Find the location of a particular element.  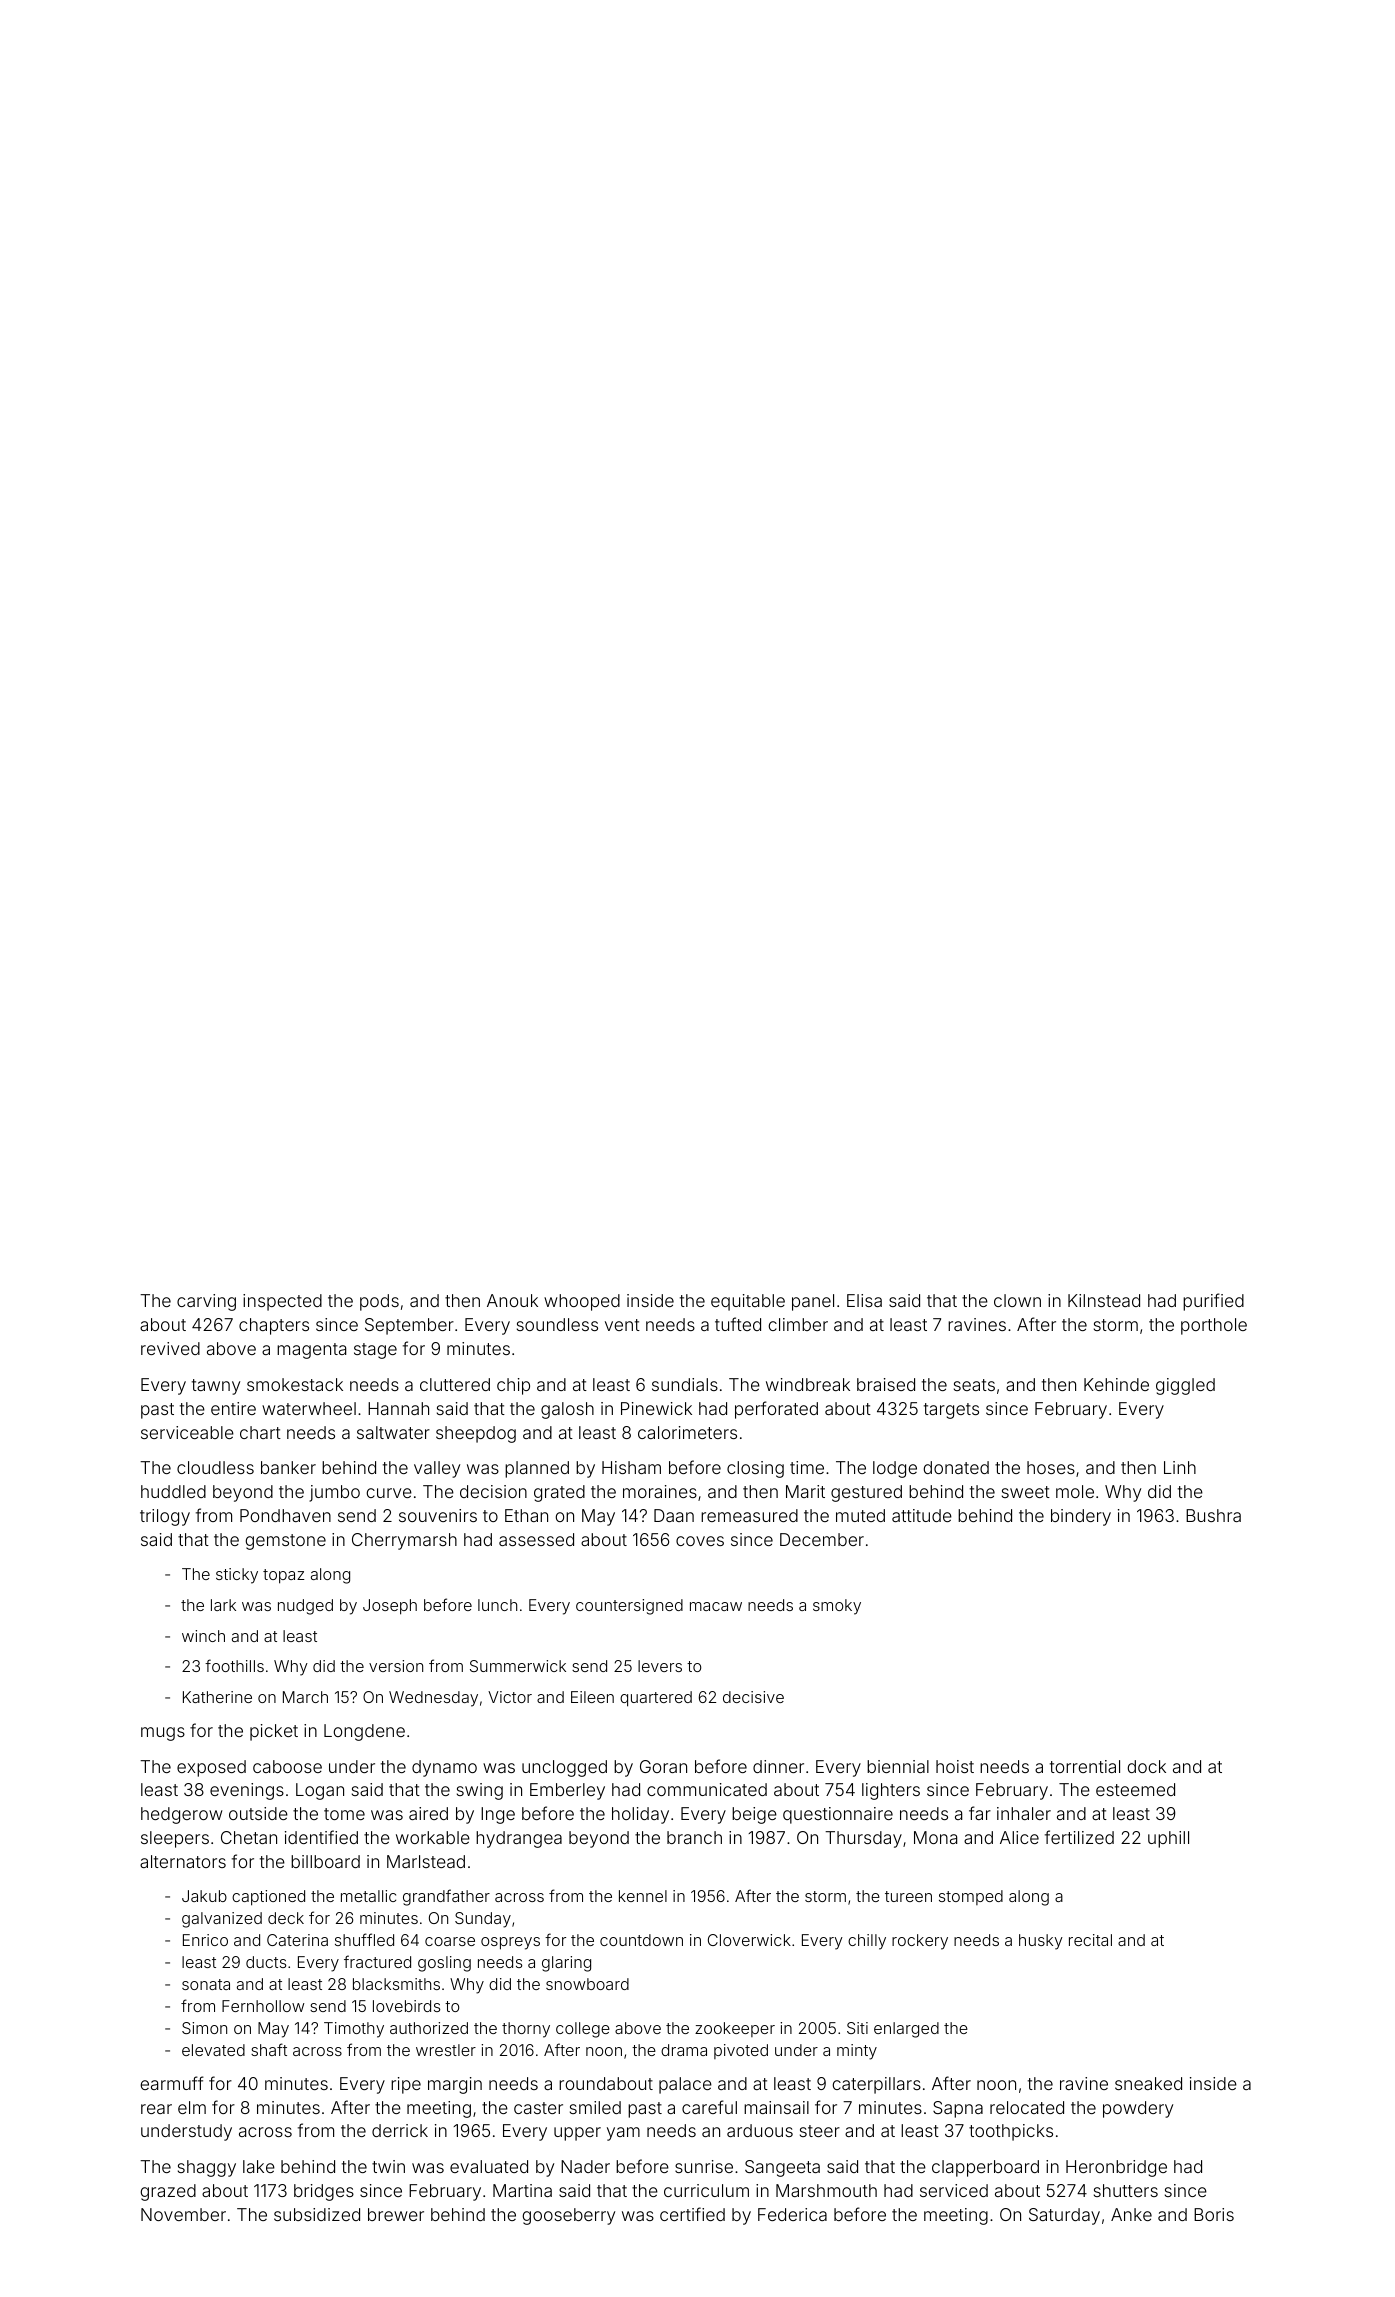

Logan is located at coordinates (320, 1791).
